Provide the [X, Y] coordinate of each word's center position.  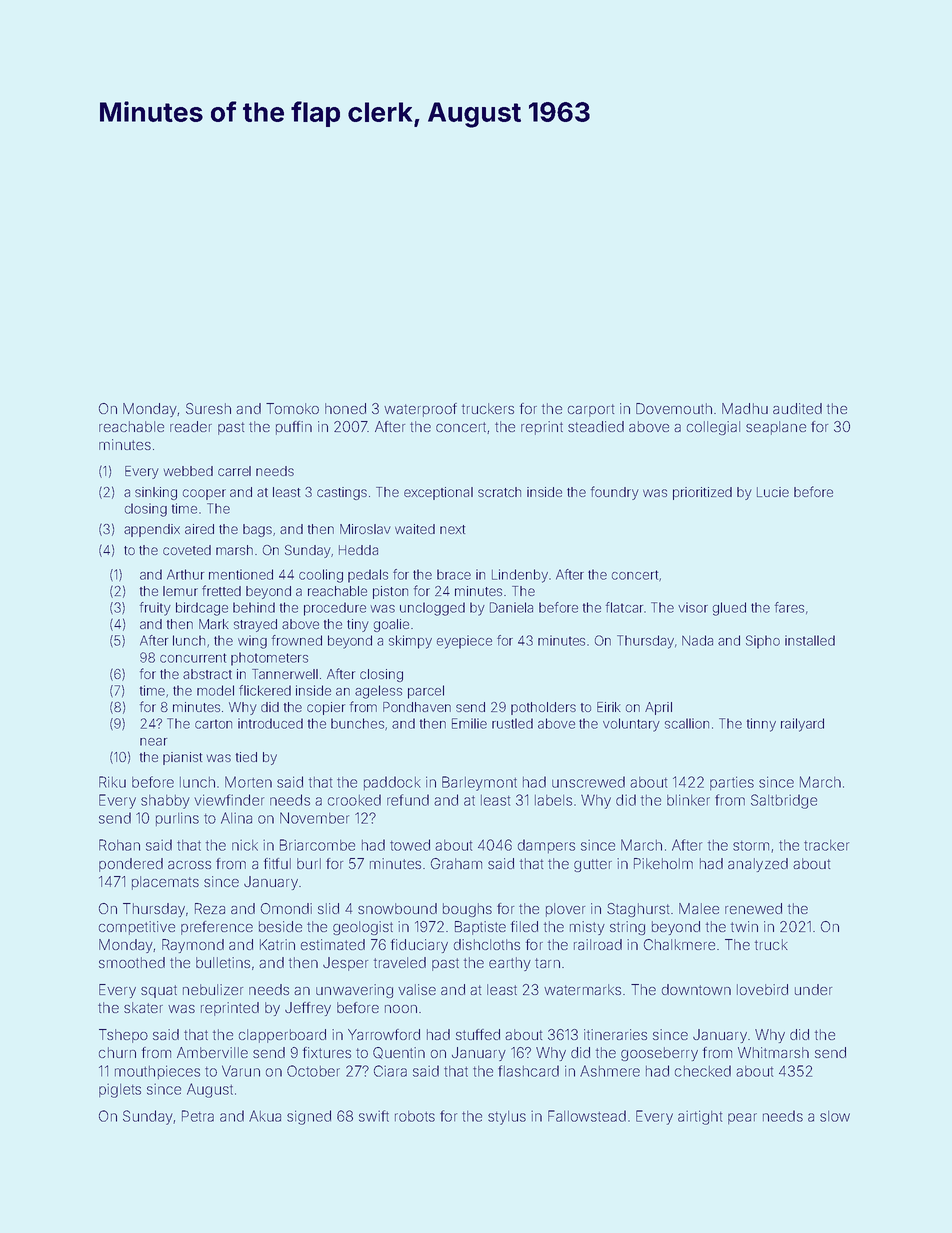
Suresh [208, 408]
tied [246, 757]
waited [415, 529]
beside [280, 926]
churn [117, 1052]
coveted [187, 550]
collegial [713, 428]
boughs [467, 910]
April [658, 708]
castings [342, 493]
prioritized [702, 493]
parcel [426, 692]
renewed [753, 908]
